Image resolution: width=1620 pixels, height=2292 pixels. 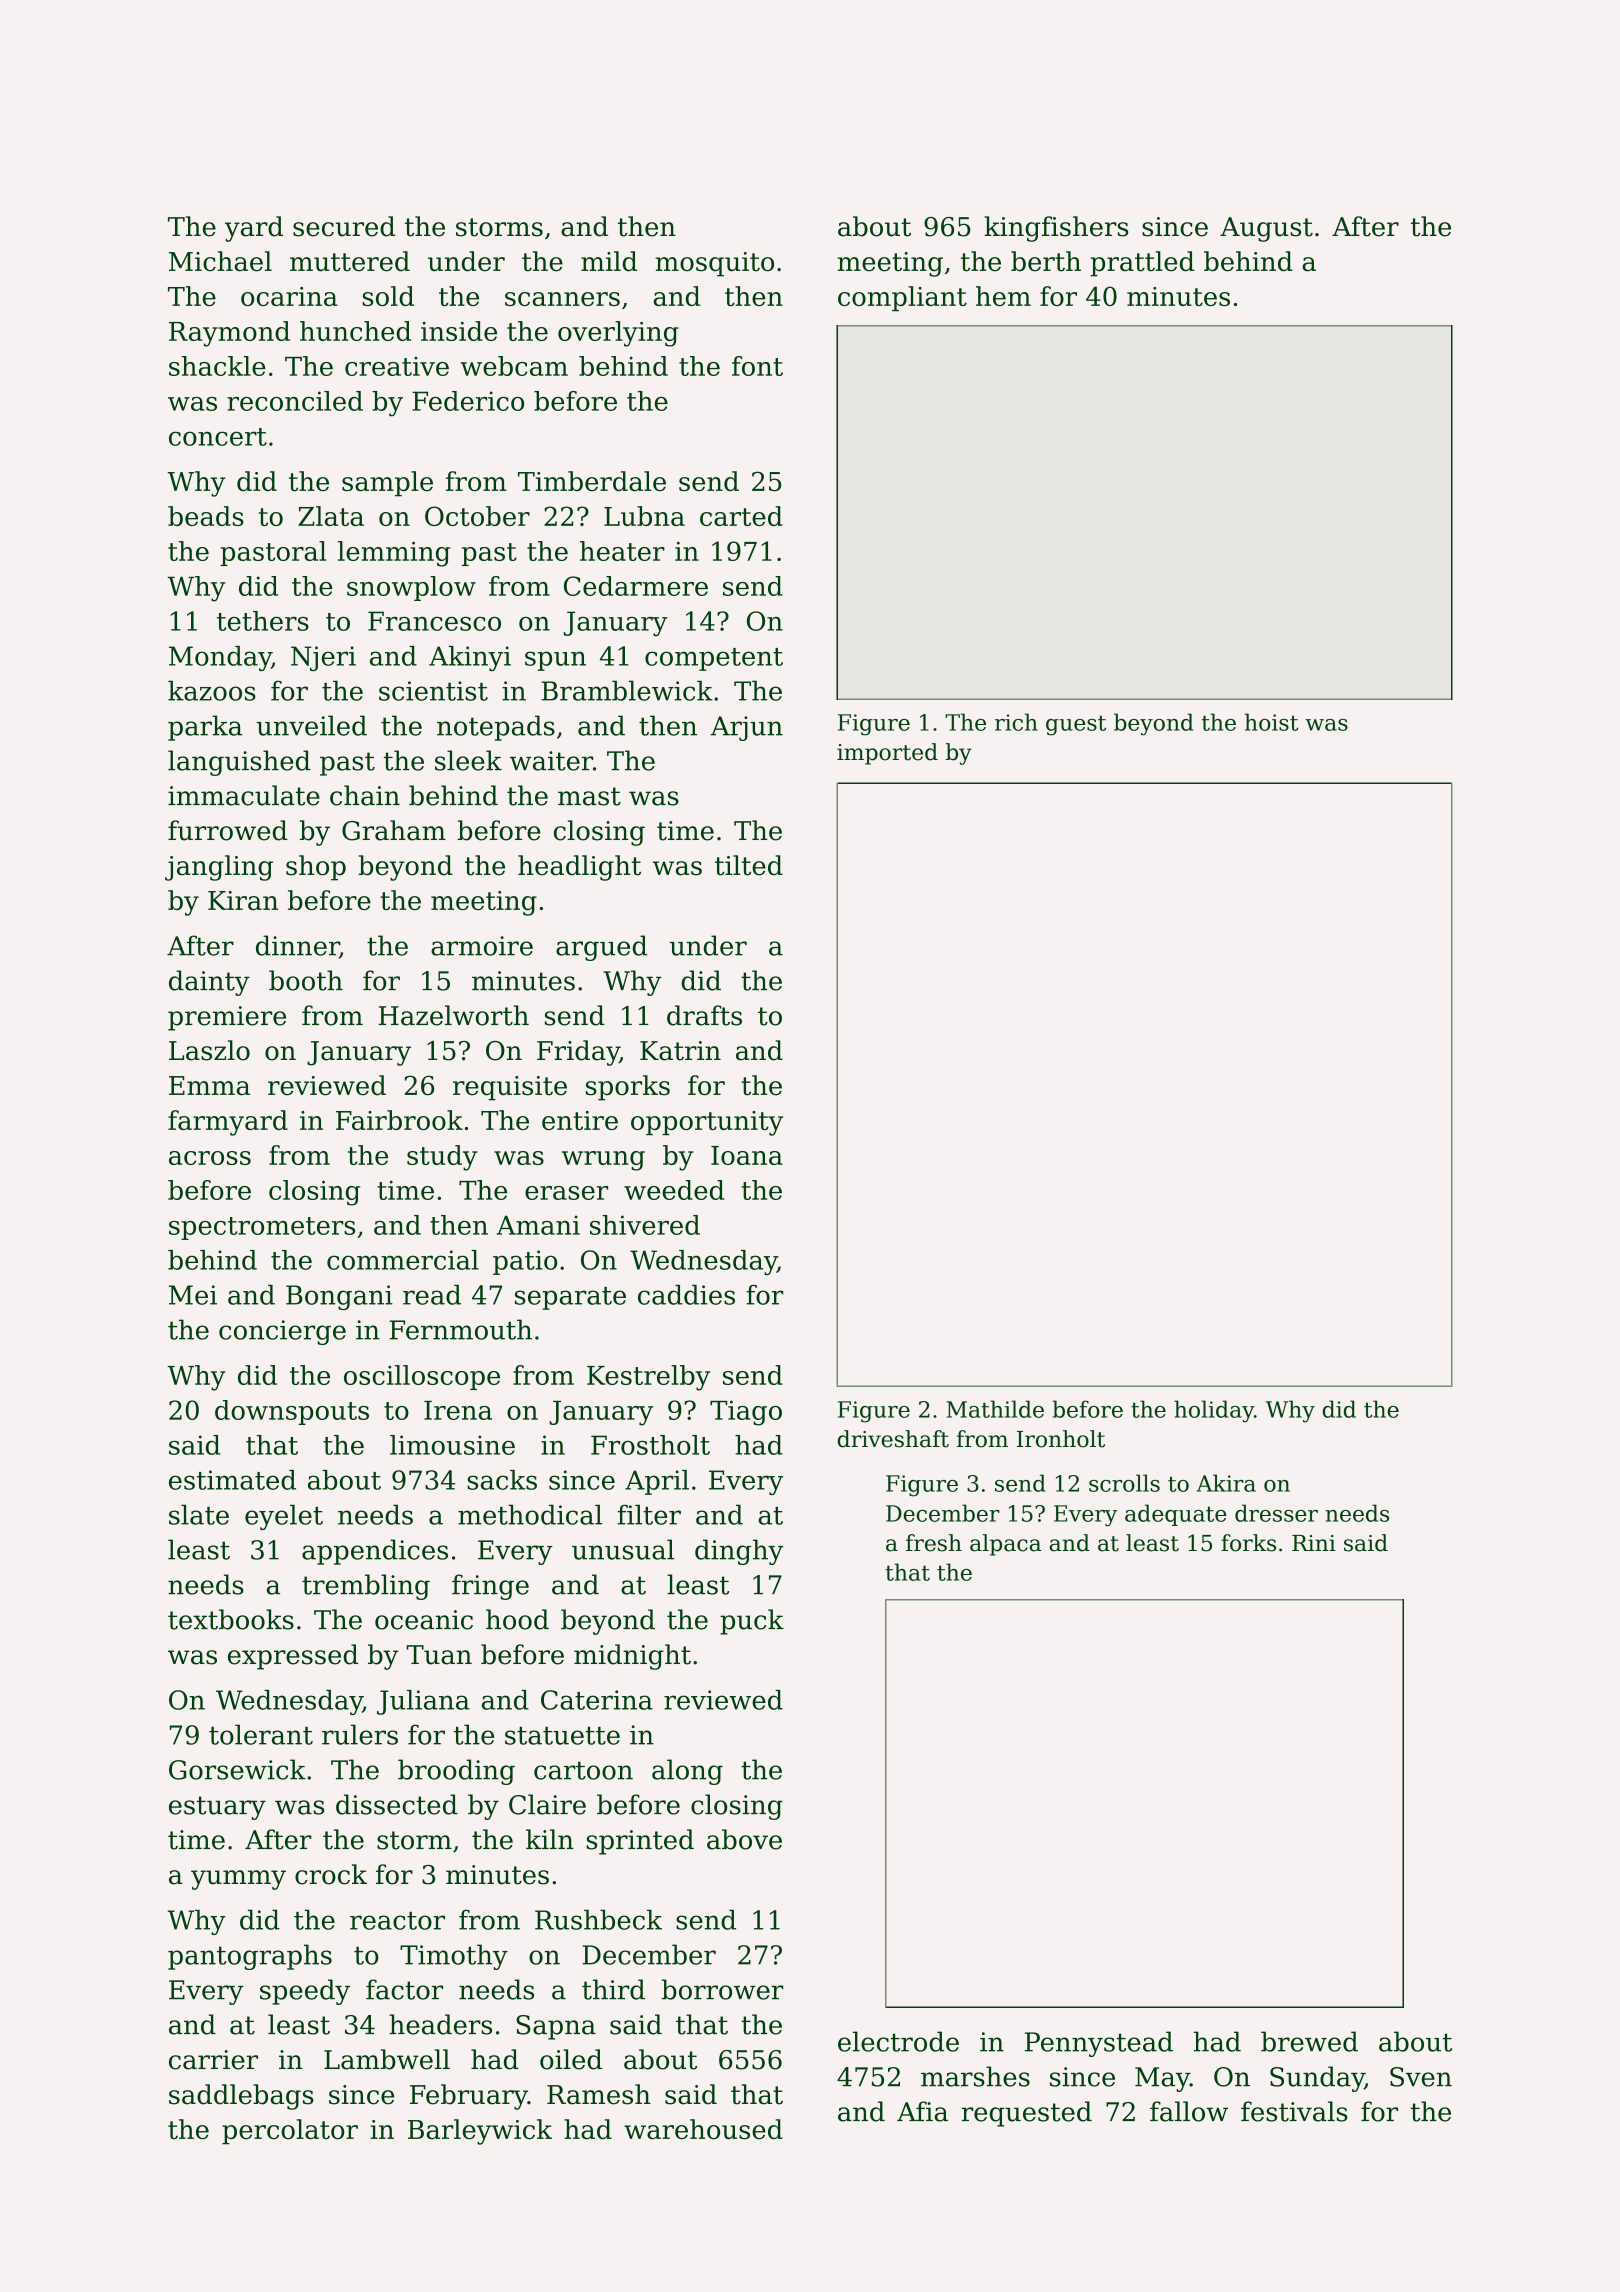 I want to click on reconciled, so click(x=295, y=401).
